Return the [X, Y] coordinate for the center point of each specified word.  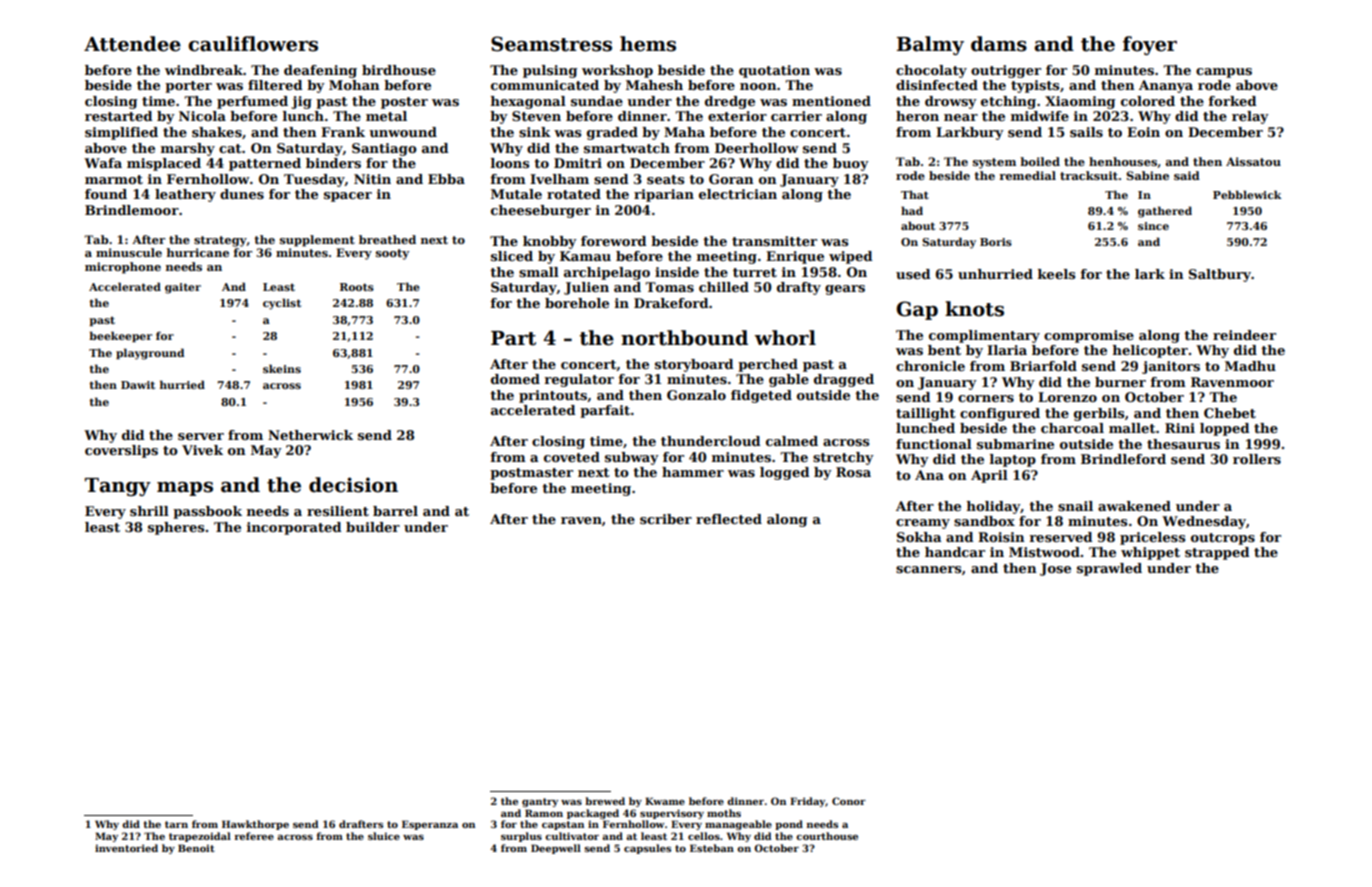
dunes [242, 194]
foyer [1150, 45]
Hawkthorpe [255, 825]
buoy [851, 164]
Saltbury [1220, 275]
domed [515, 379]
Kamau [585, 256]
